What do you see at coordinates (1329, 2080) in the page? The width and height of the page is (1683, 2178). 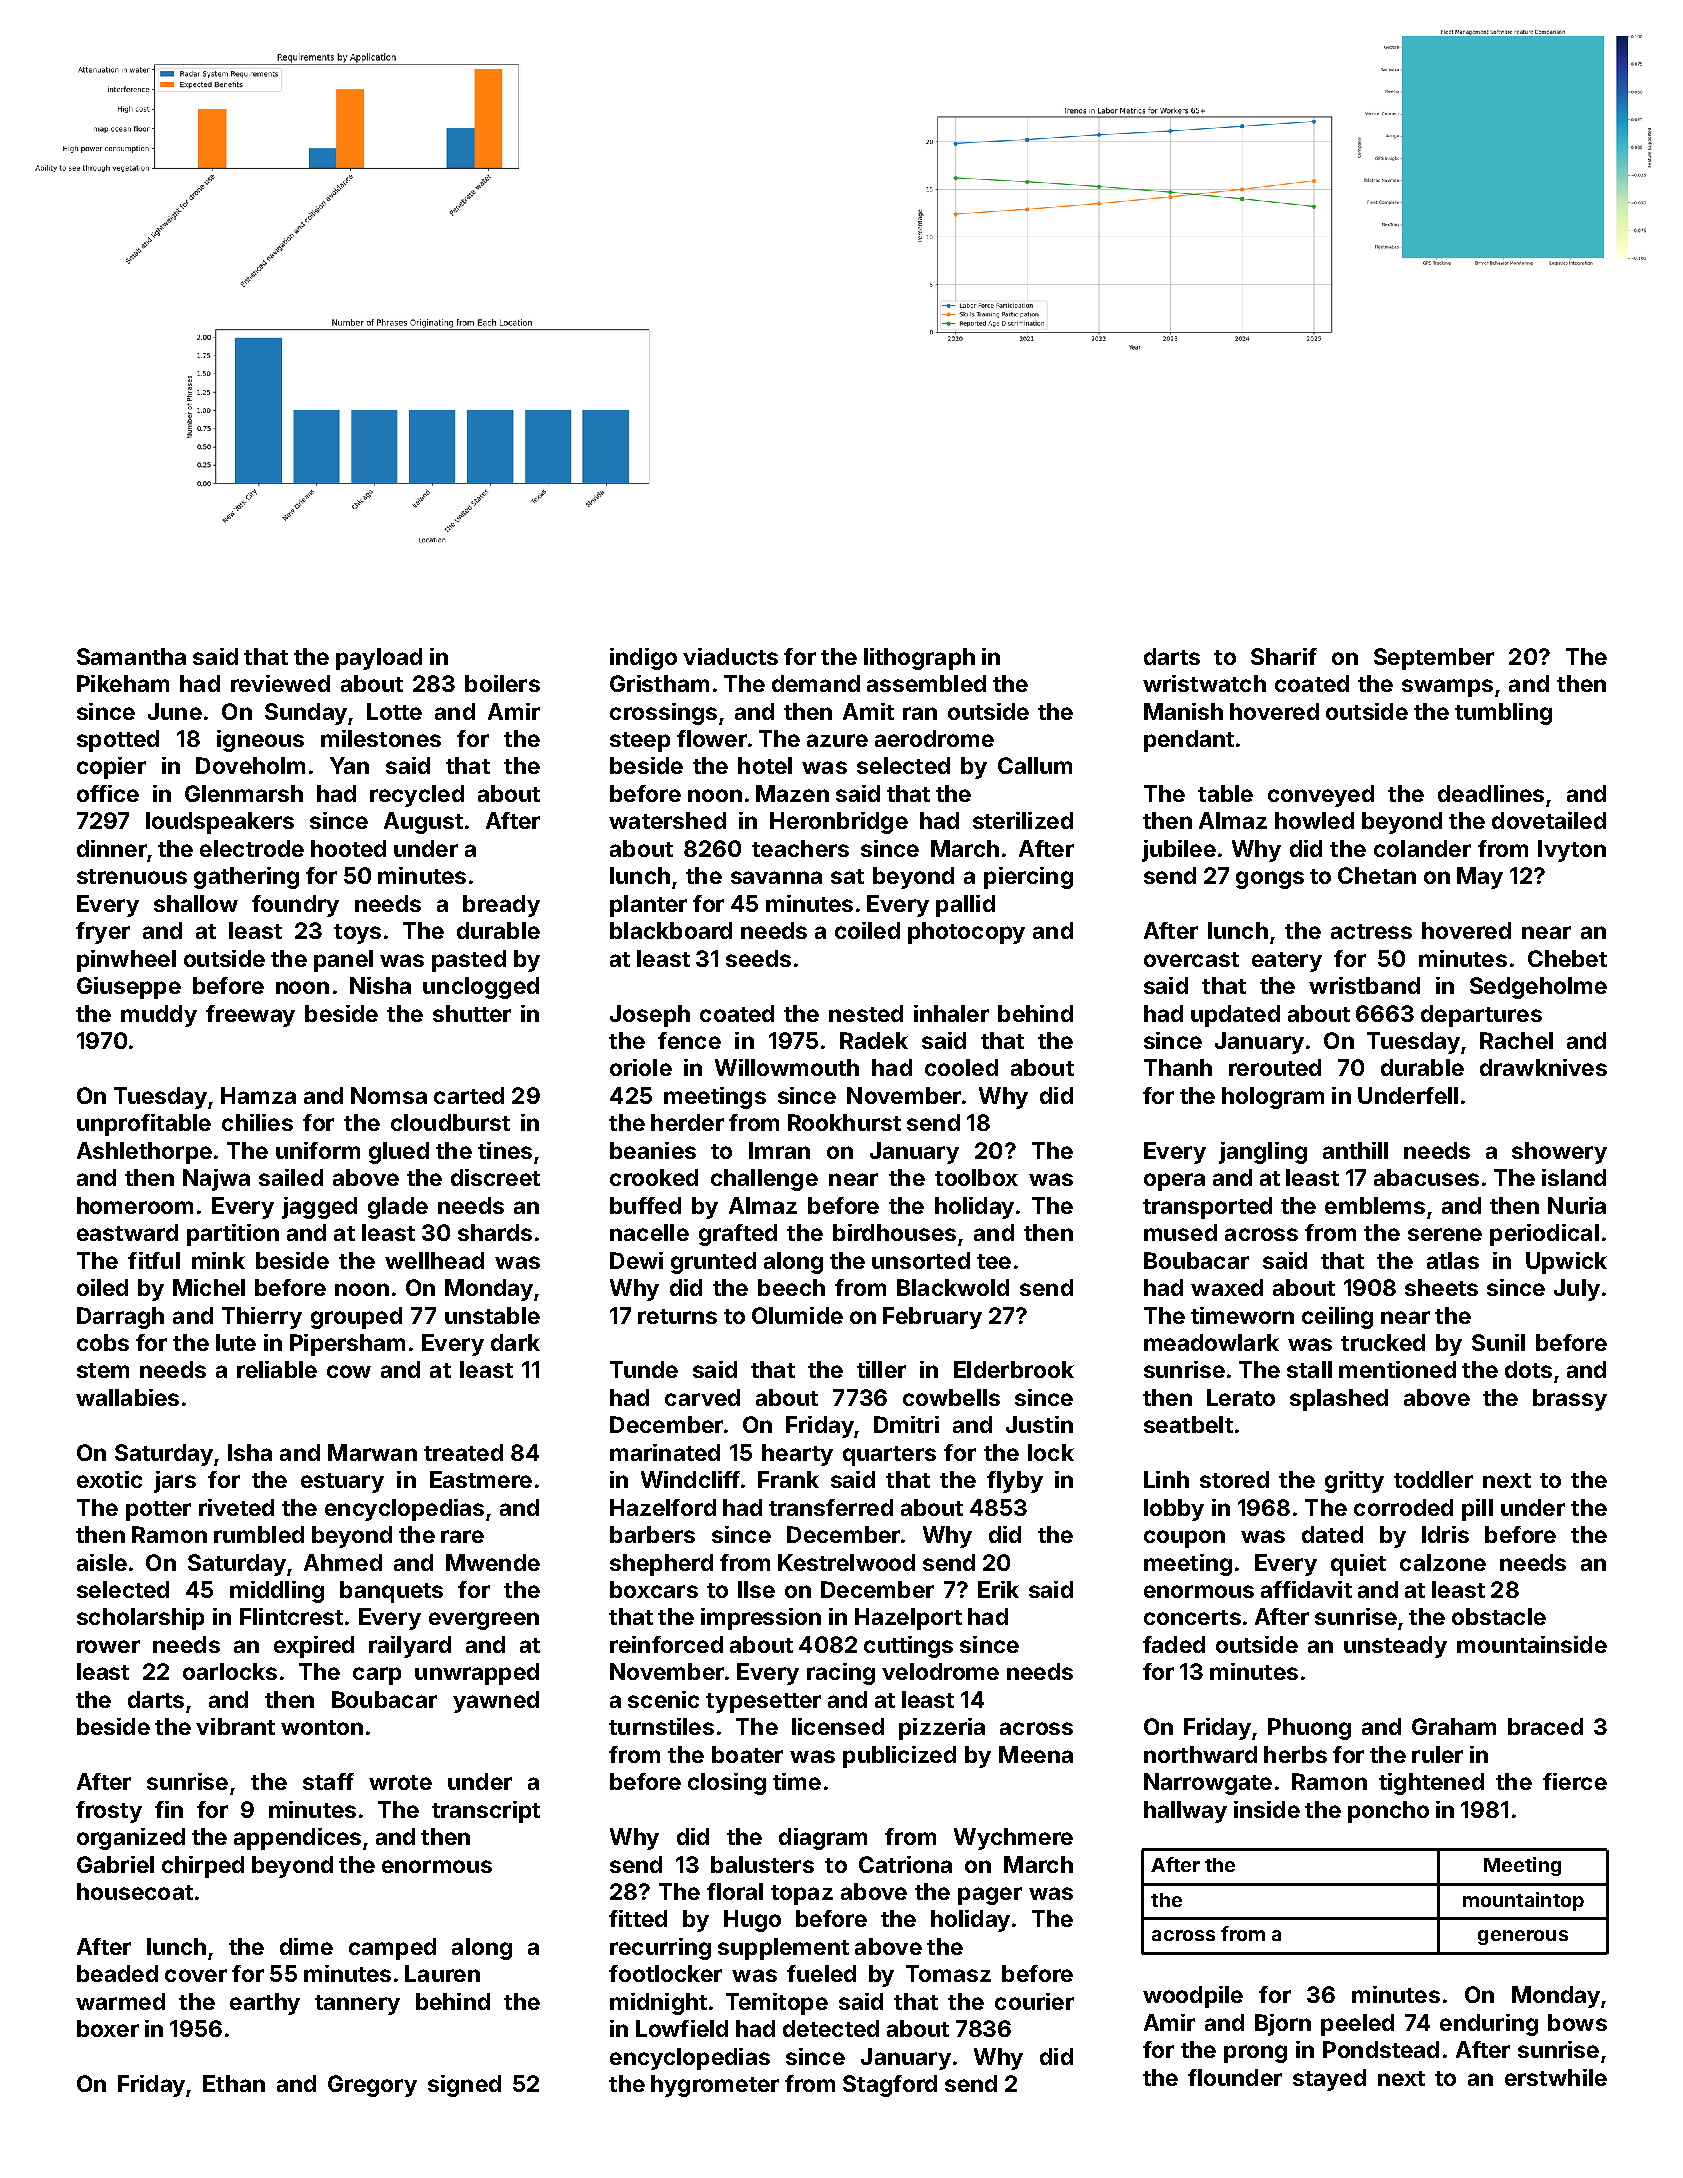 I see `stayed` at bounding box center [1329, 2080].
